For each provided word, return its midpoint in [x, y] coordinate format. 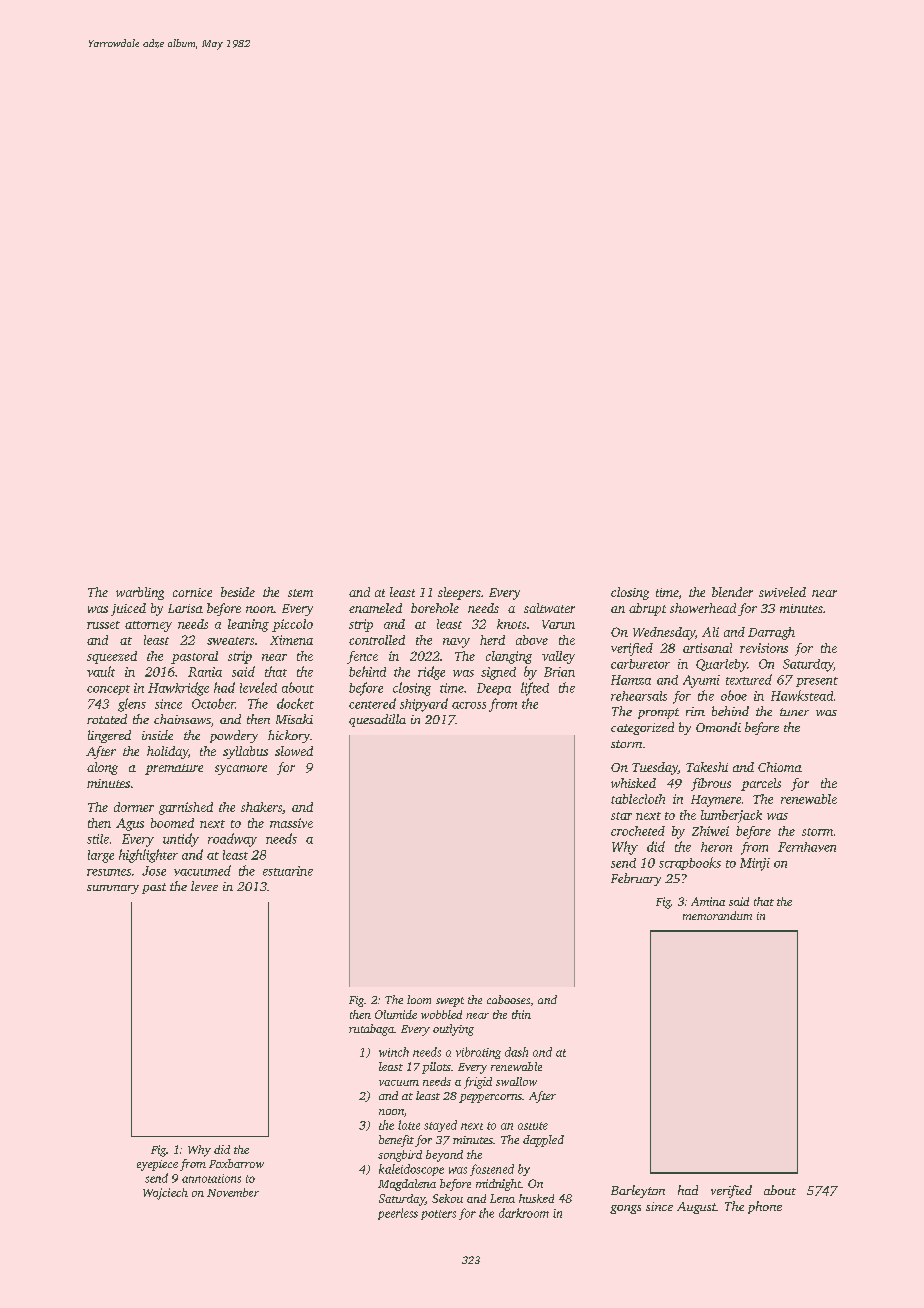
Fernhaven [807, 847]
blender [732, 592]
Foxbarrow [236, 1163]
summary [113, 889]
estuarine [288, 871]
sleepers [459, 593]
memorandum [717, 915]
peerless [398, 1214]
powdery [234, 736]
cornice [192, 592]
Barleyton [638, 1191]
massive [291, 823]
